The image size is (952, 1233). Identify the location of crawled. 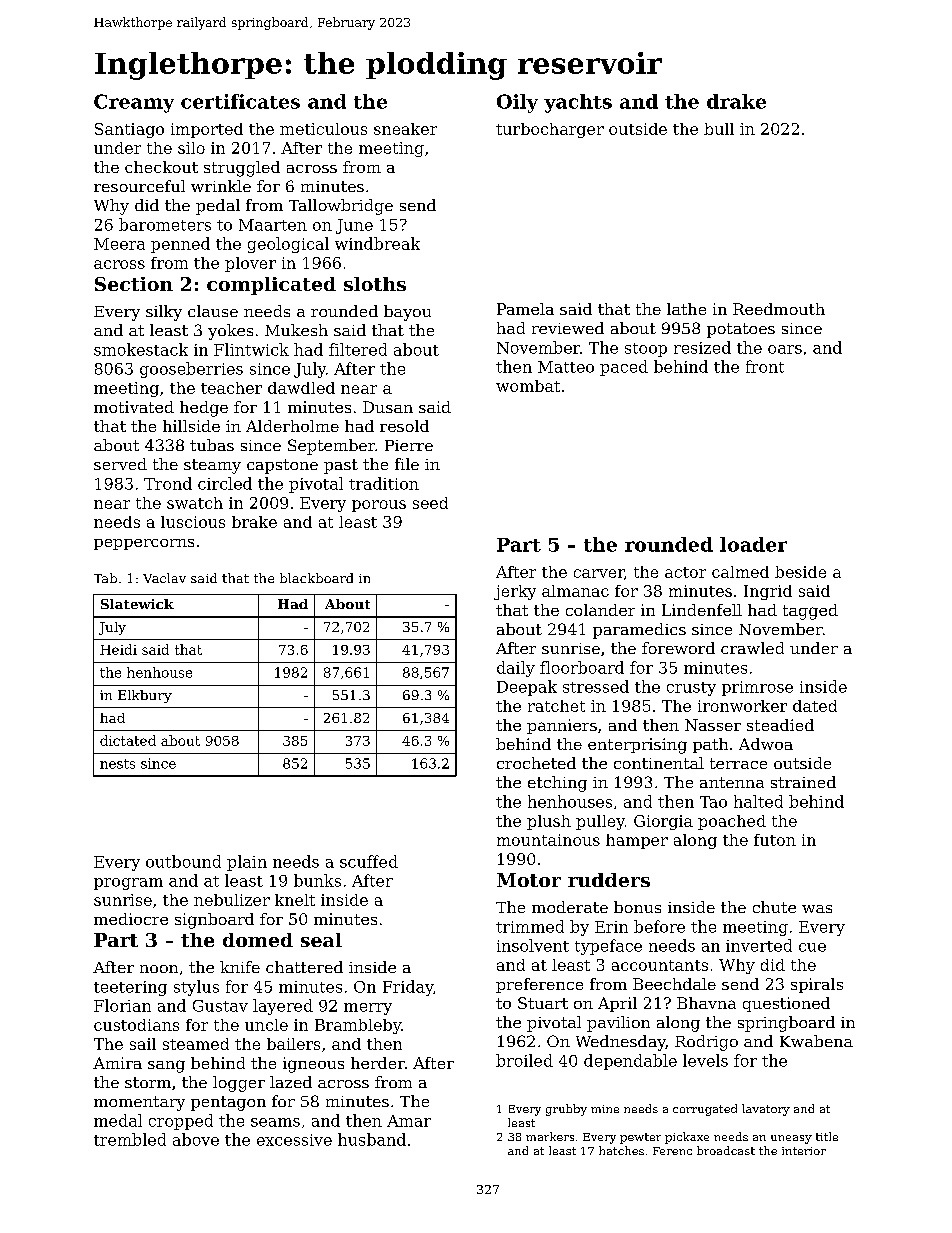
(752, 648).
